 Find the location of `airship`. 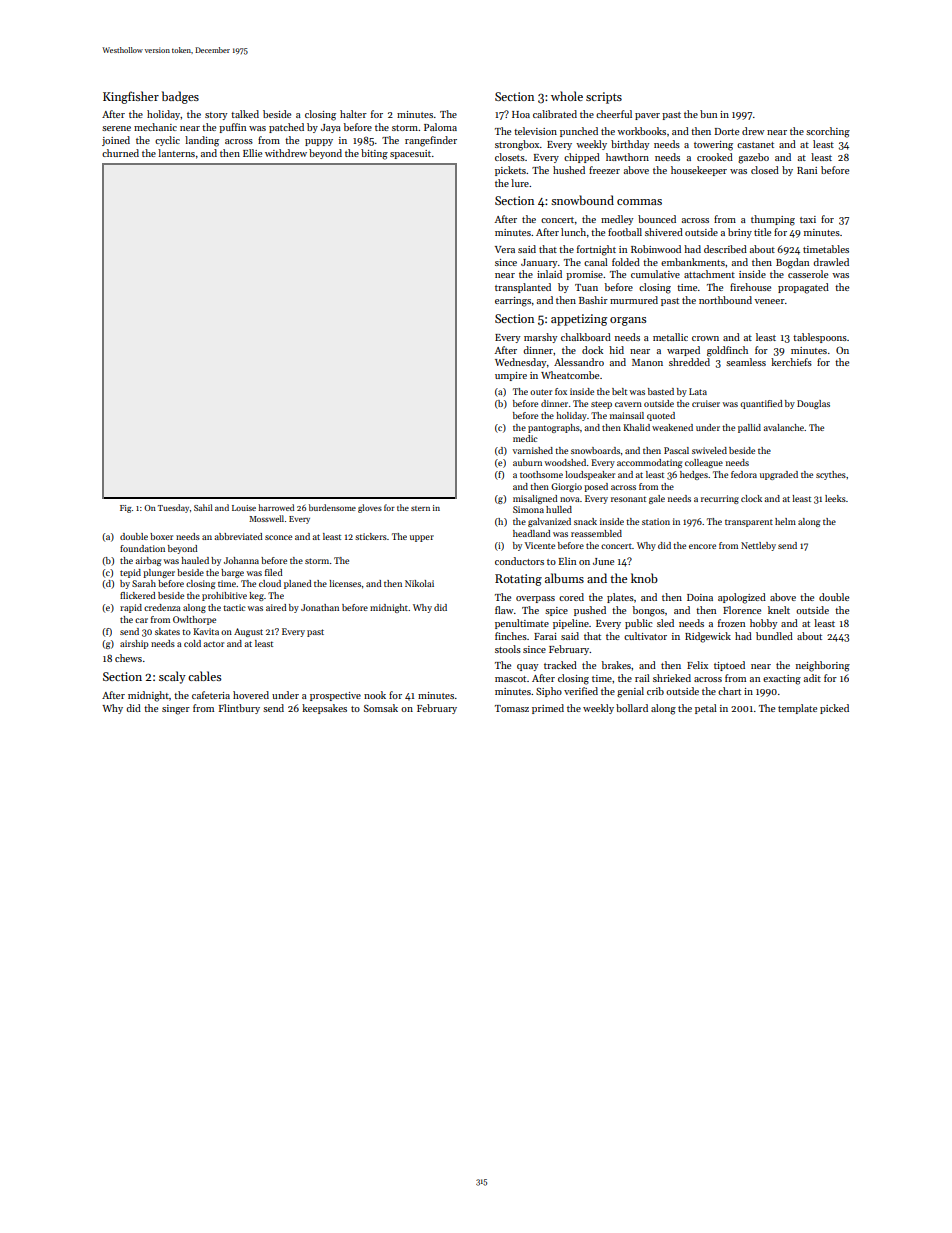

airship is located at coordinates (134, 644).
